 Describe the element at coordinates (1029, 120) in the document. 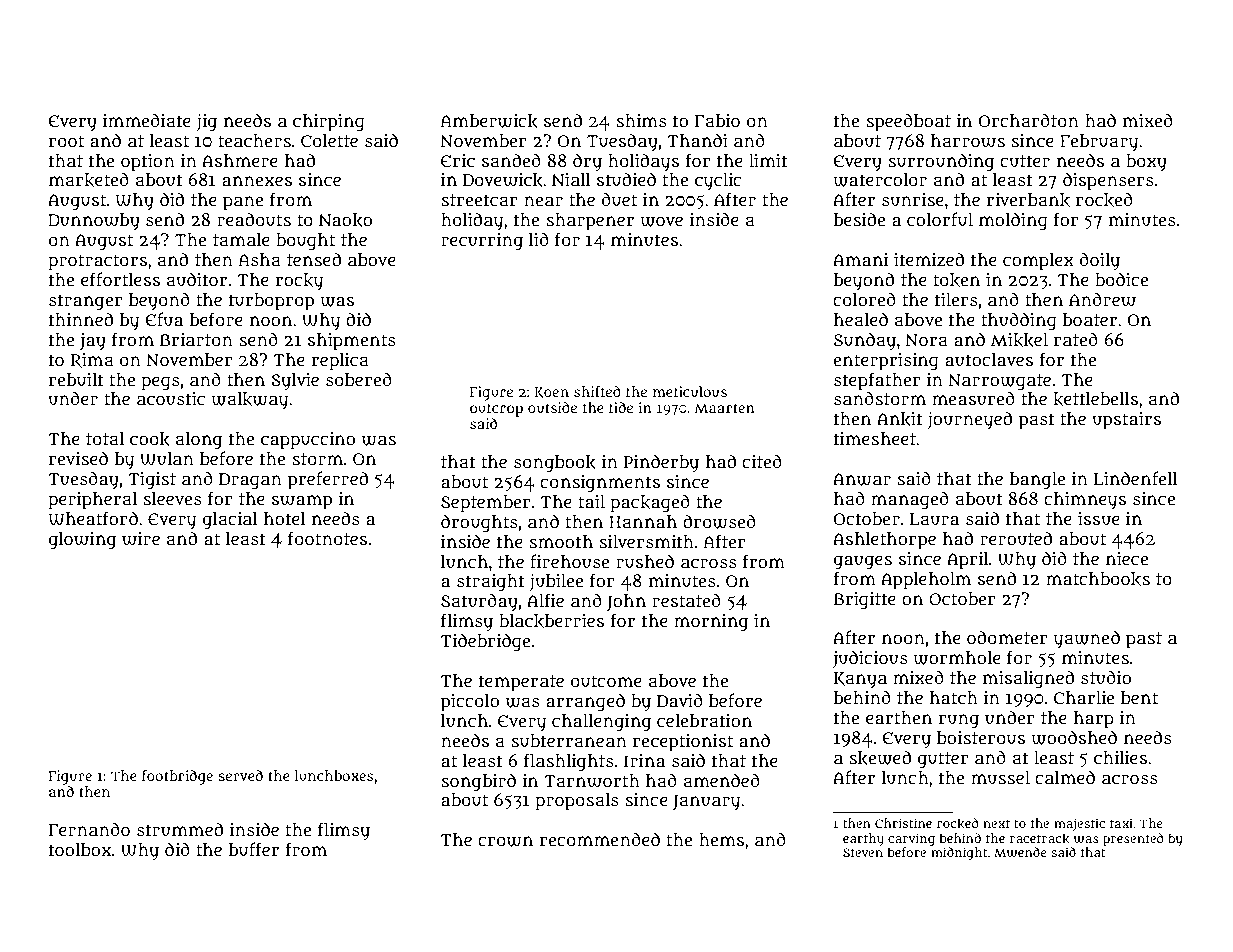

I see `Orchardton` at that location.
